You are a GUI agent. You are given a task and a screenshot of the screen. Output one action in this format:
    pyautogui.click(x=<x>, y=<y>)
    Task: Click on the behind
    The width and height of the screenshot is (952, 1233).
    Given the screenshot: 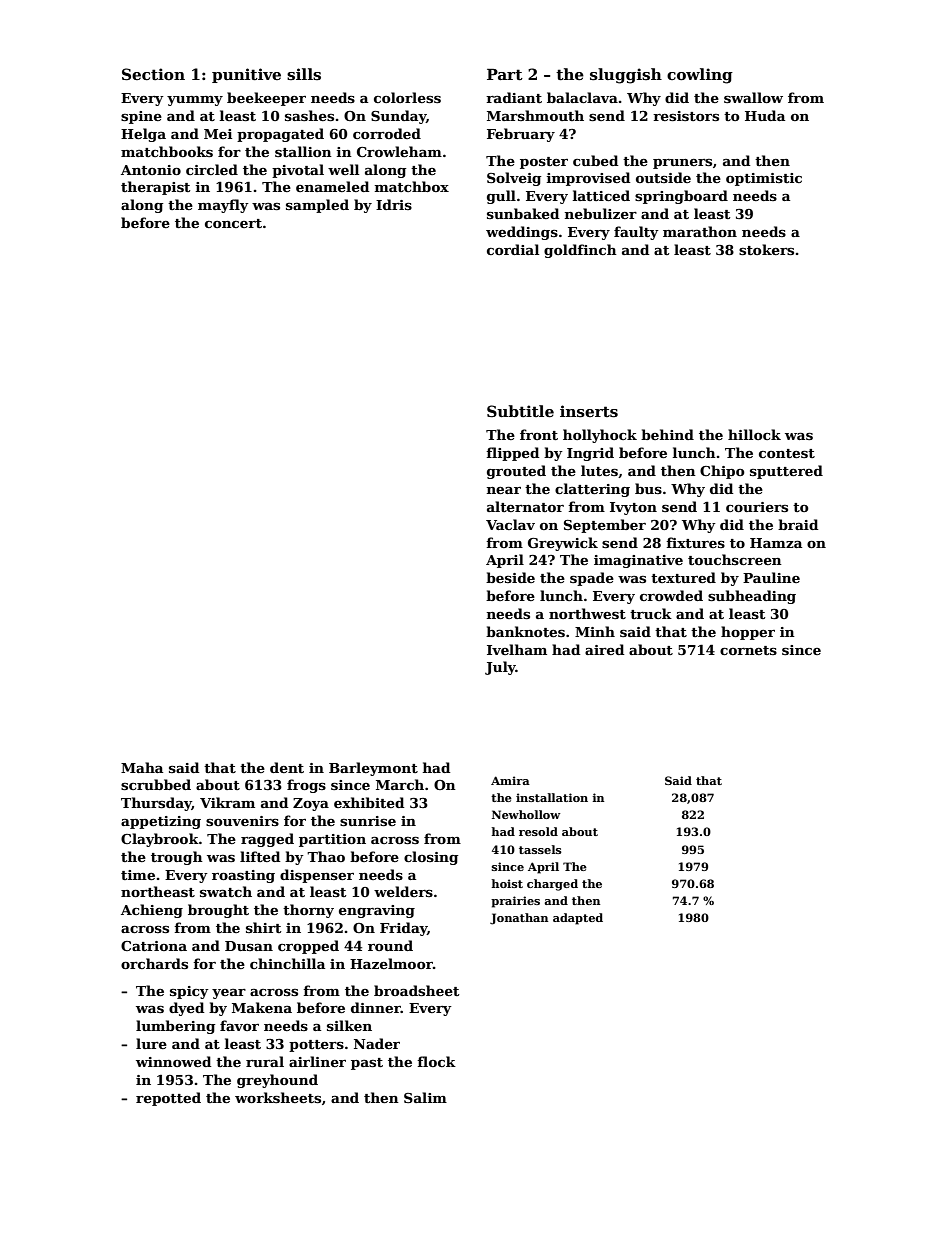 What is the action you would take?
    pyautogui.click(x=667, y=434)
